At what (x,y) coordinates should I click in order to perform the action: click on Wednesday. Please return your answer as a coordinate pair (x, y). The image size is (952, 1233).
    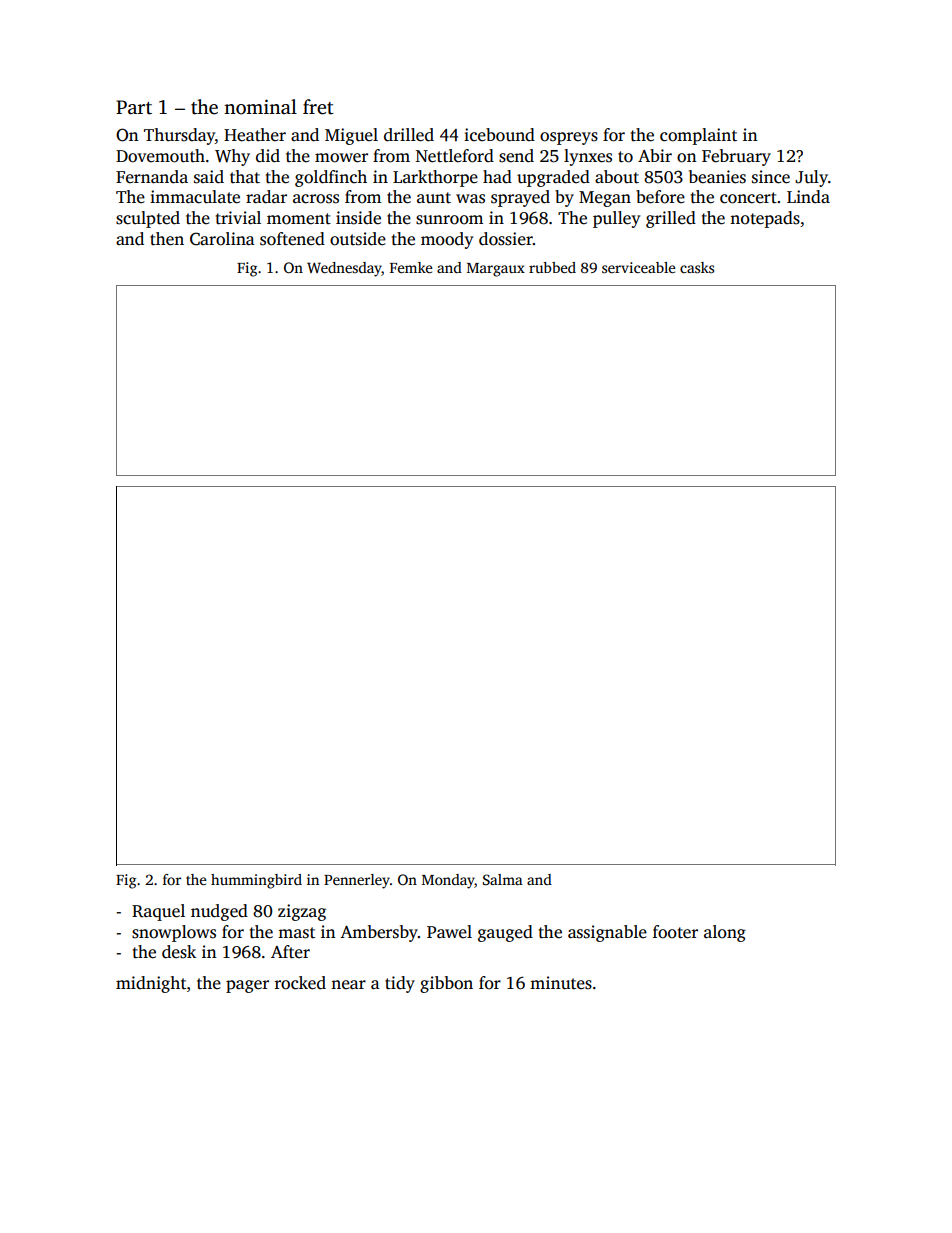
    Looking at the image, I should click on (344, 269).
